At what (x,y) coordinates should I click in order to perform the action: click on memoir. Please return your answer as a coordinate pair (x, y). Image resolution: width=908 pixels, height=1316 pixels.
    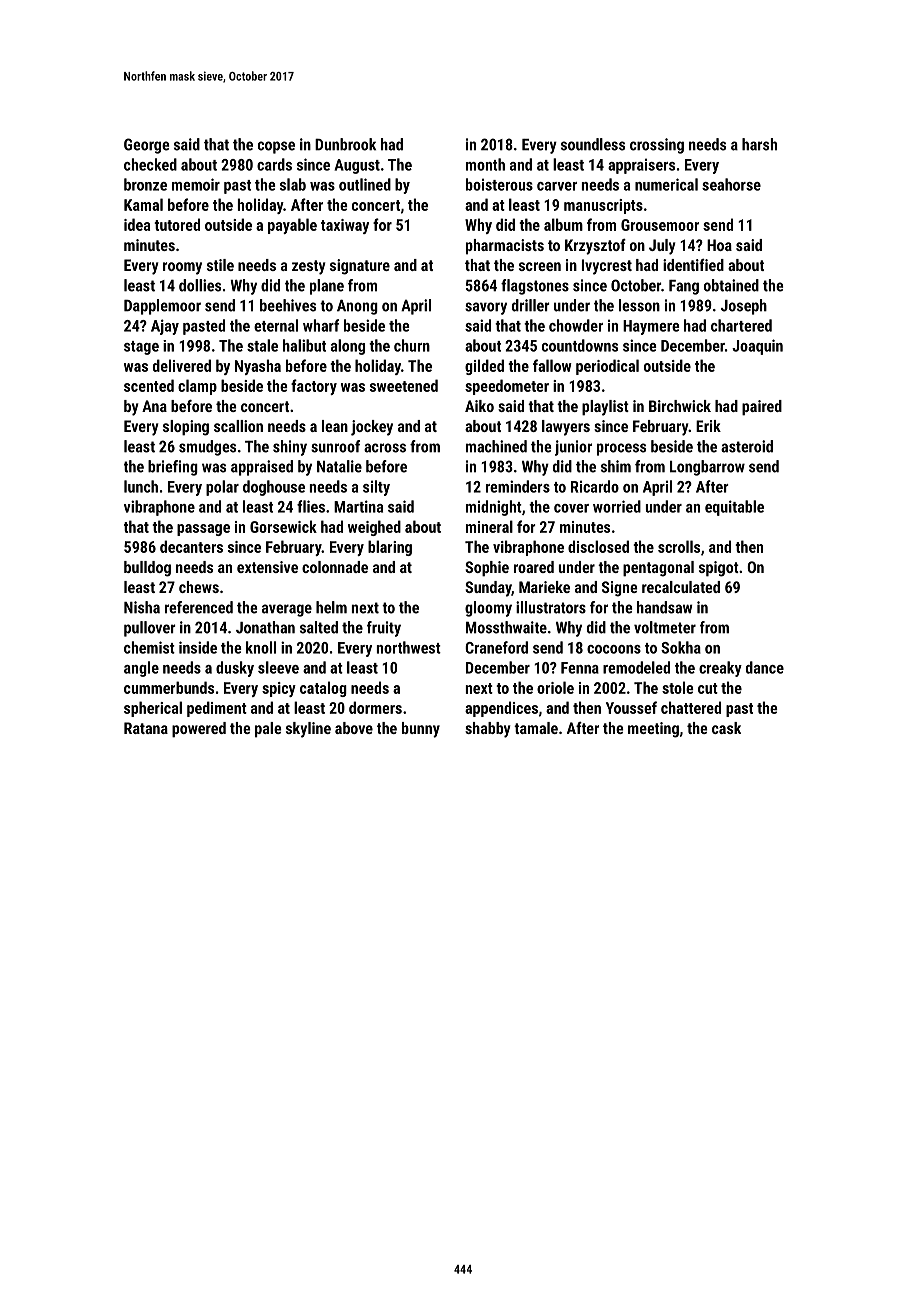
    Looking at the image, I should click on (196, 184).
